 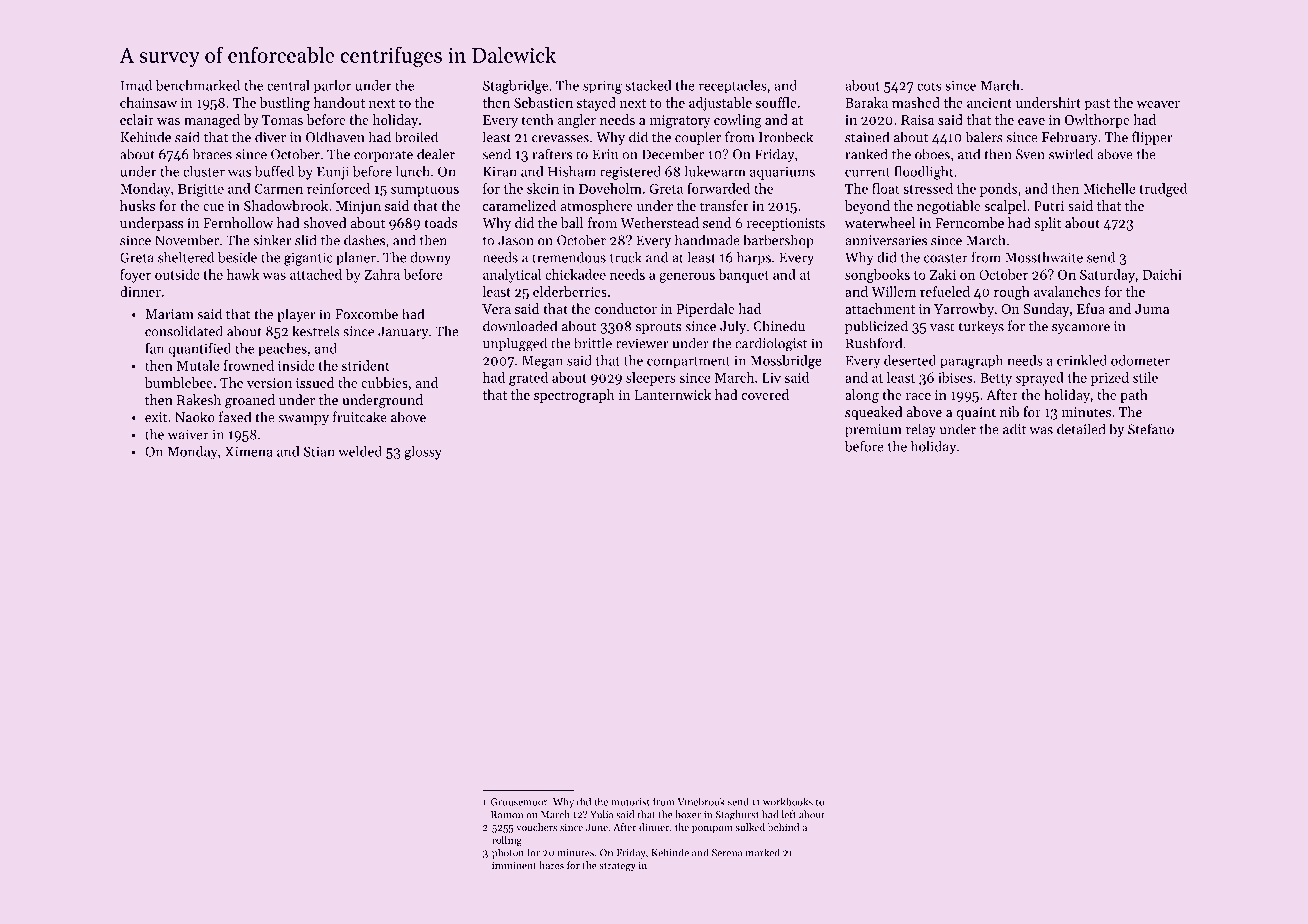 I want to click on receptionists, so click(x=786, y=224).
